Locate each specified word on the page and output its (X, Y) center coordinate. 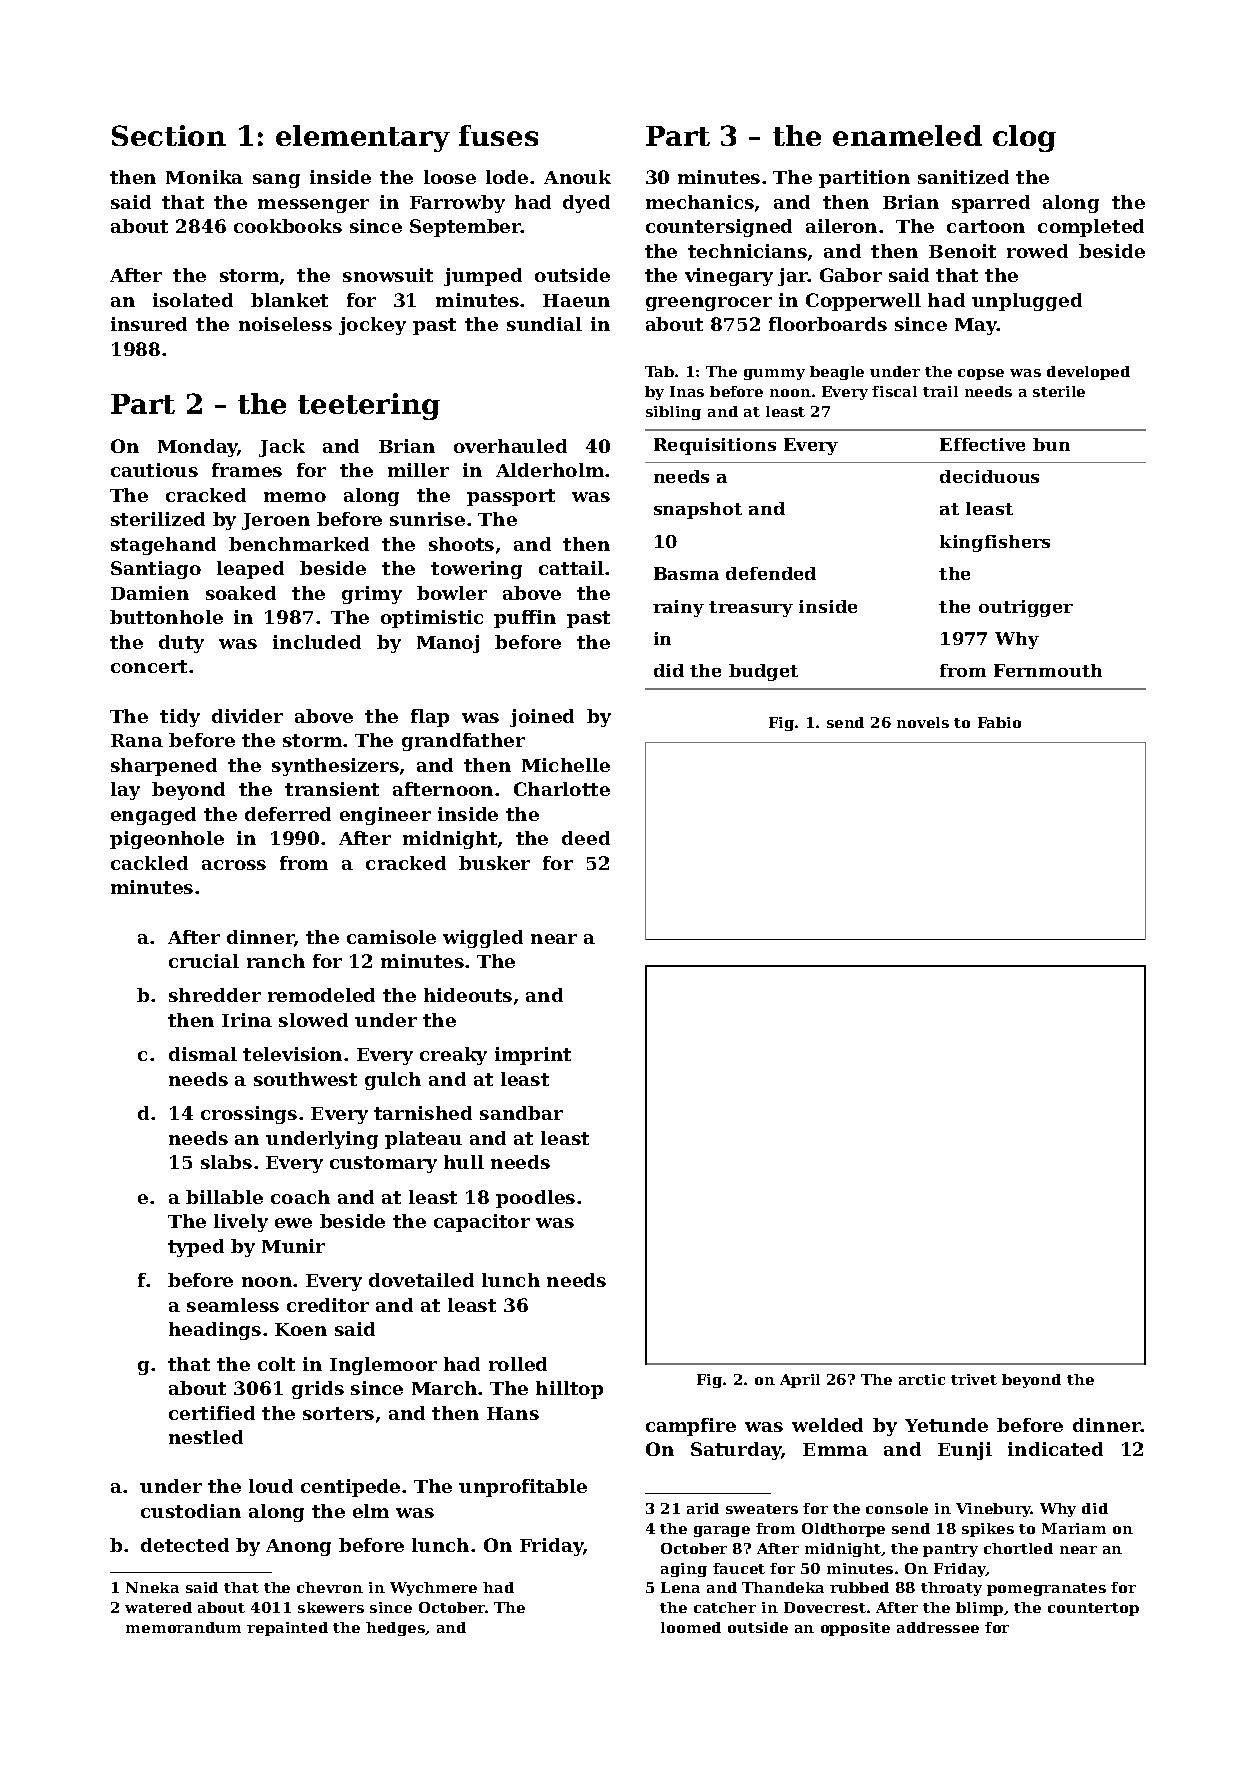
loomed (691, 1627)
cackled (149, 863)
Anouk (577, 177)
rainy (678, 608)
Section (169, 135)
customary (383, 1164)
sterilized (158, 519)
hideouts (468, 995)
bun (1051, 444)
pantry (950, 1550)
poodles (535, 1199)
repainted (287, 1629)
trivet (974, 1379)
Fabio (999, 722)
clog (1024, 138)
